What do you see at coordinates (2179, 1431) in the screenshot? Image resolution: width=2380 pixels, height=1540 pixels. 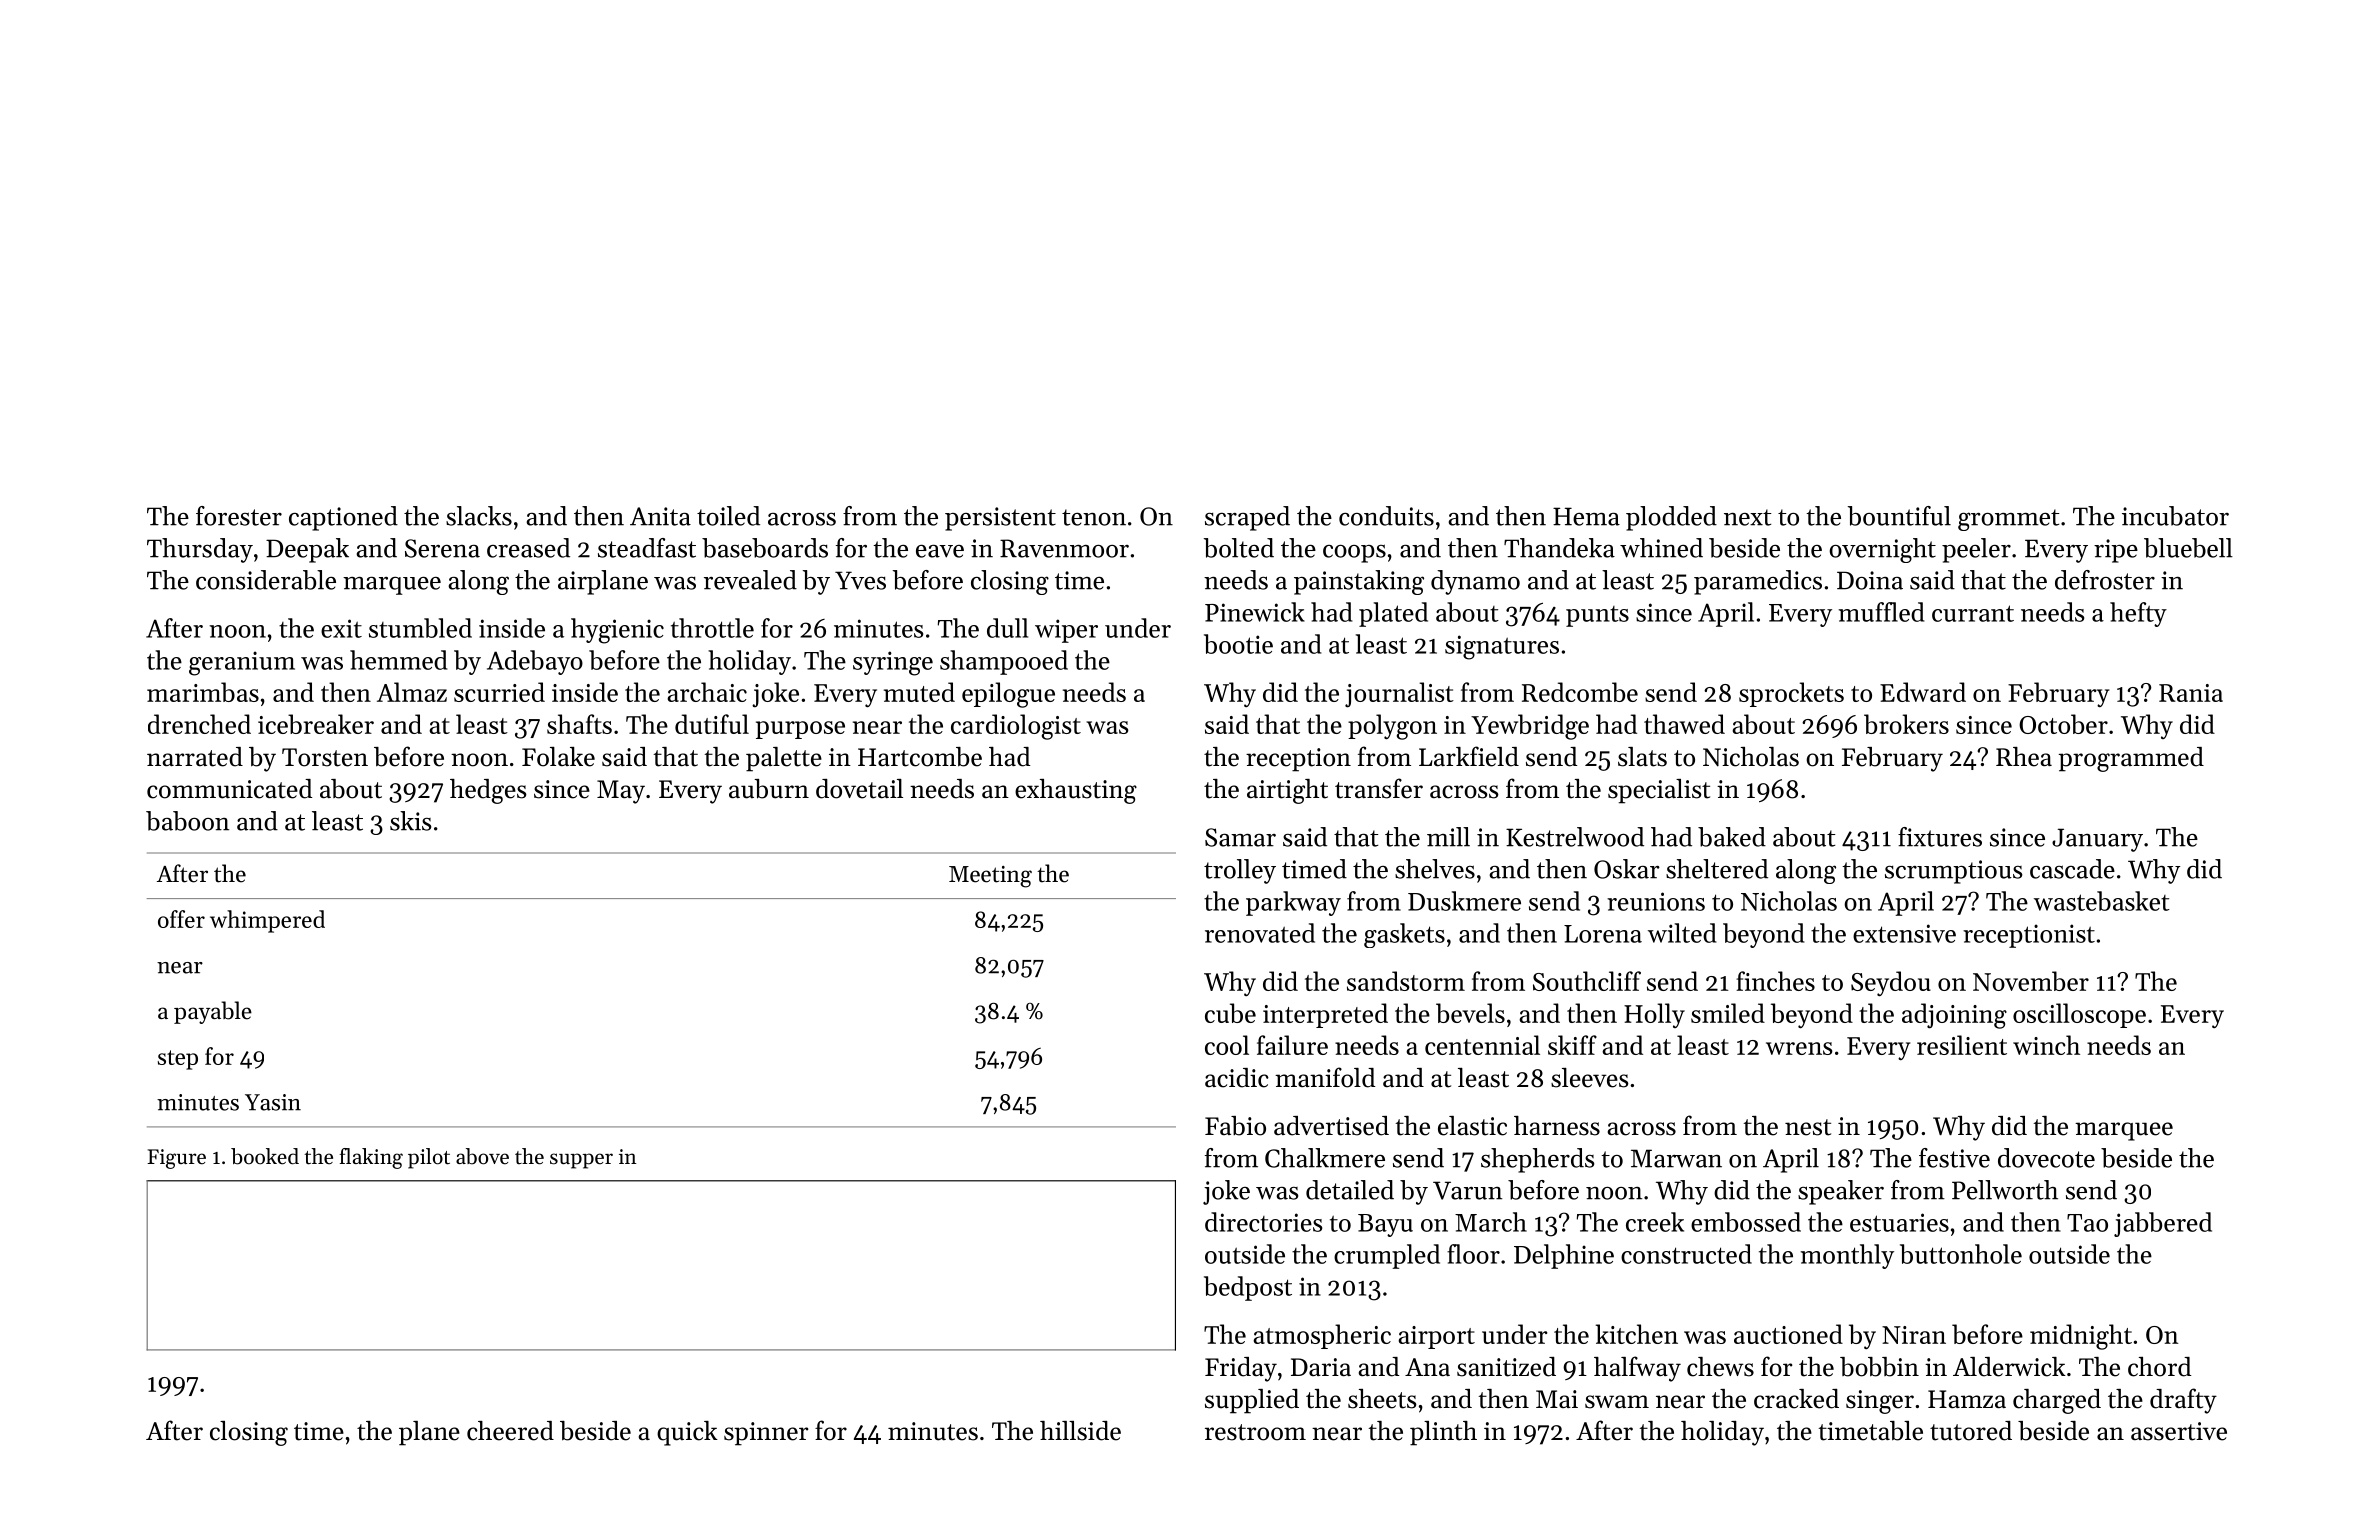 I see `assertive` at bounding box center [2179, 1431].
